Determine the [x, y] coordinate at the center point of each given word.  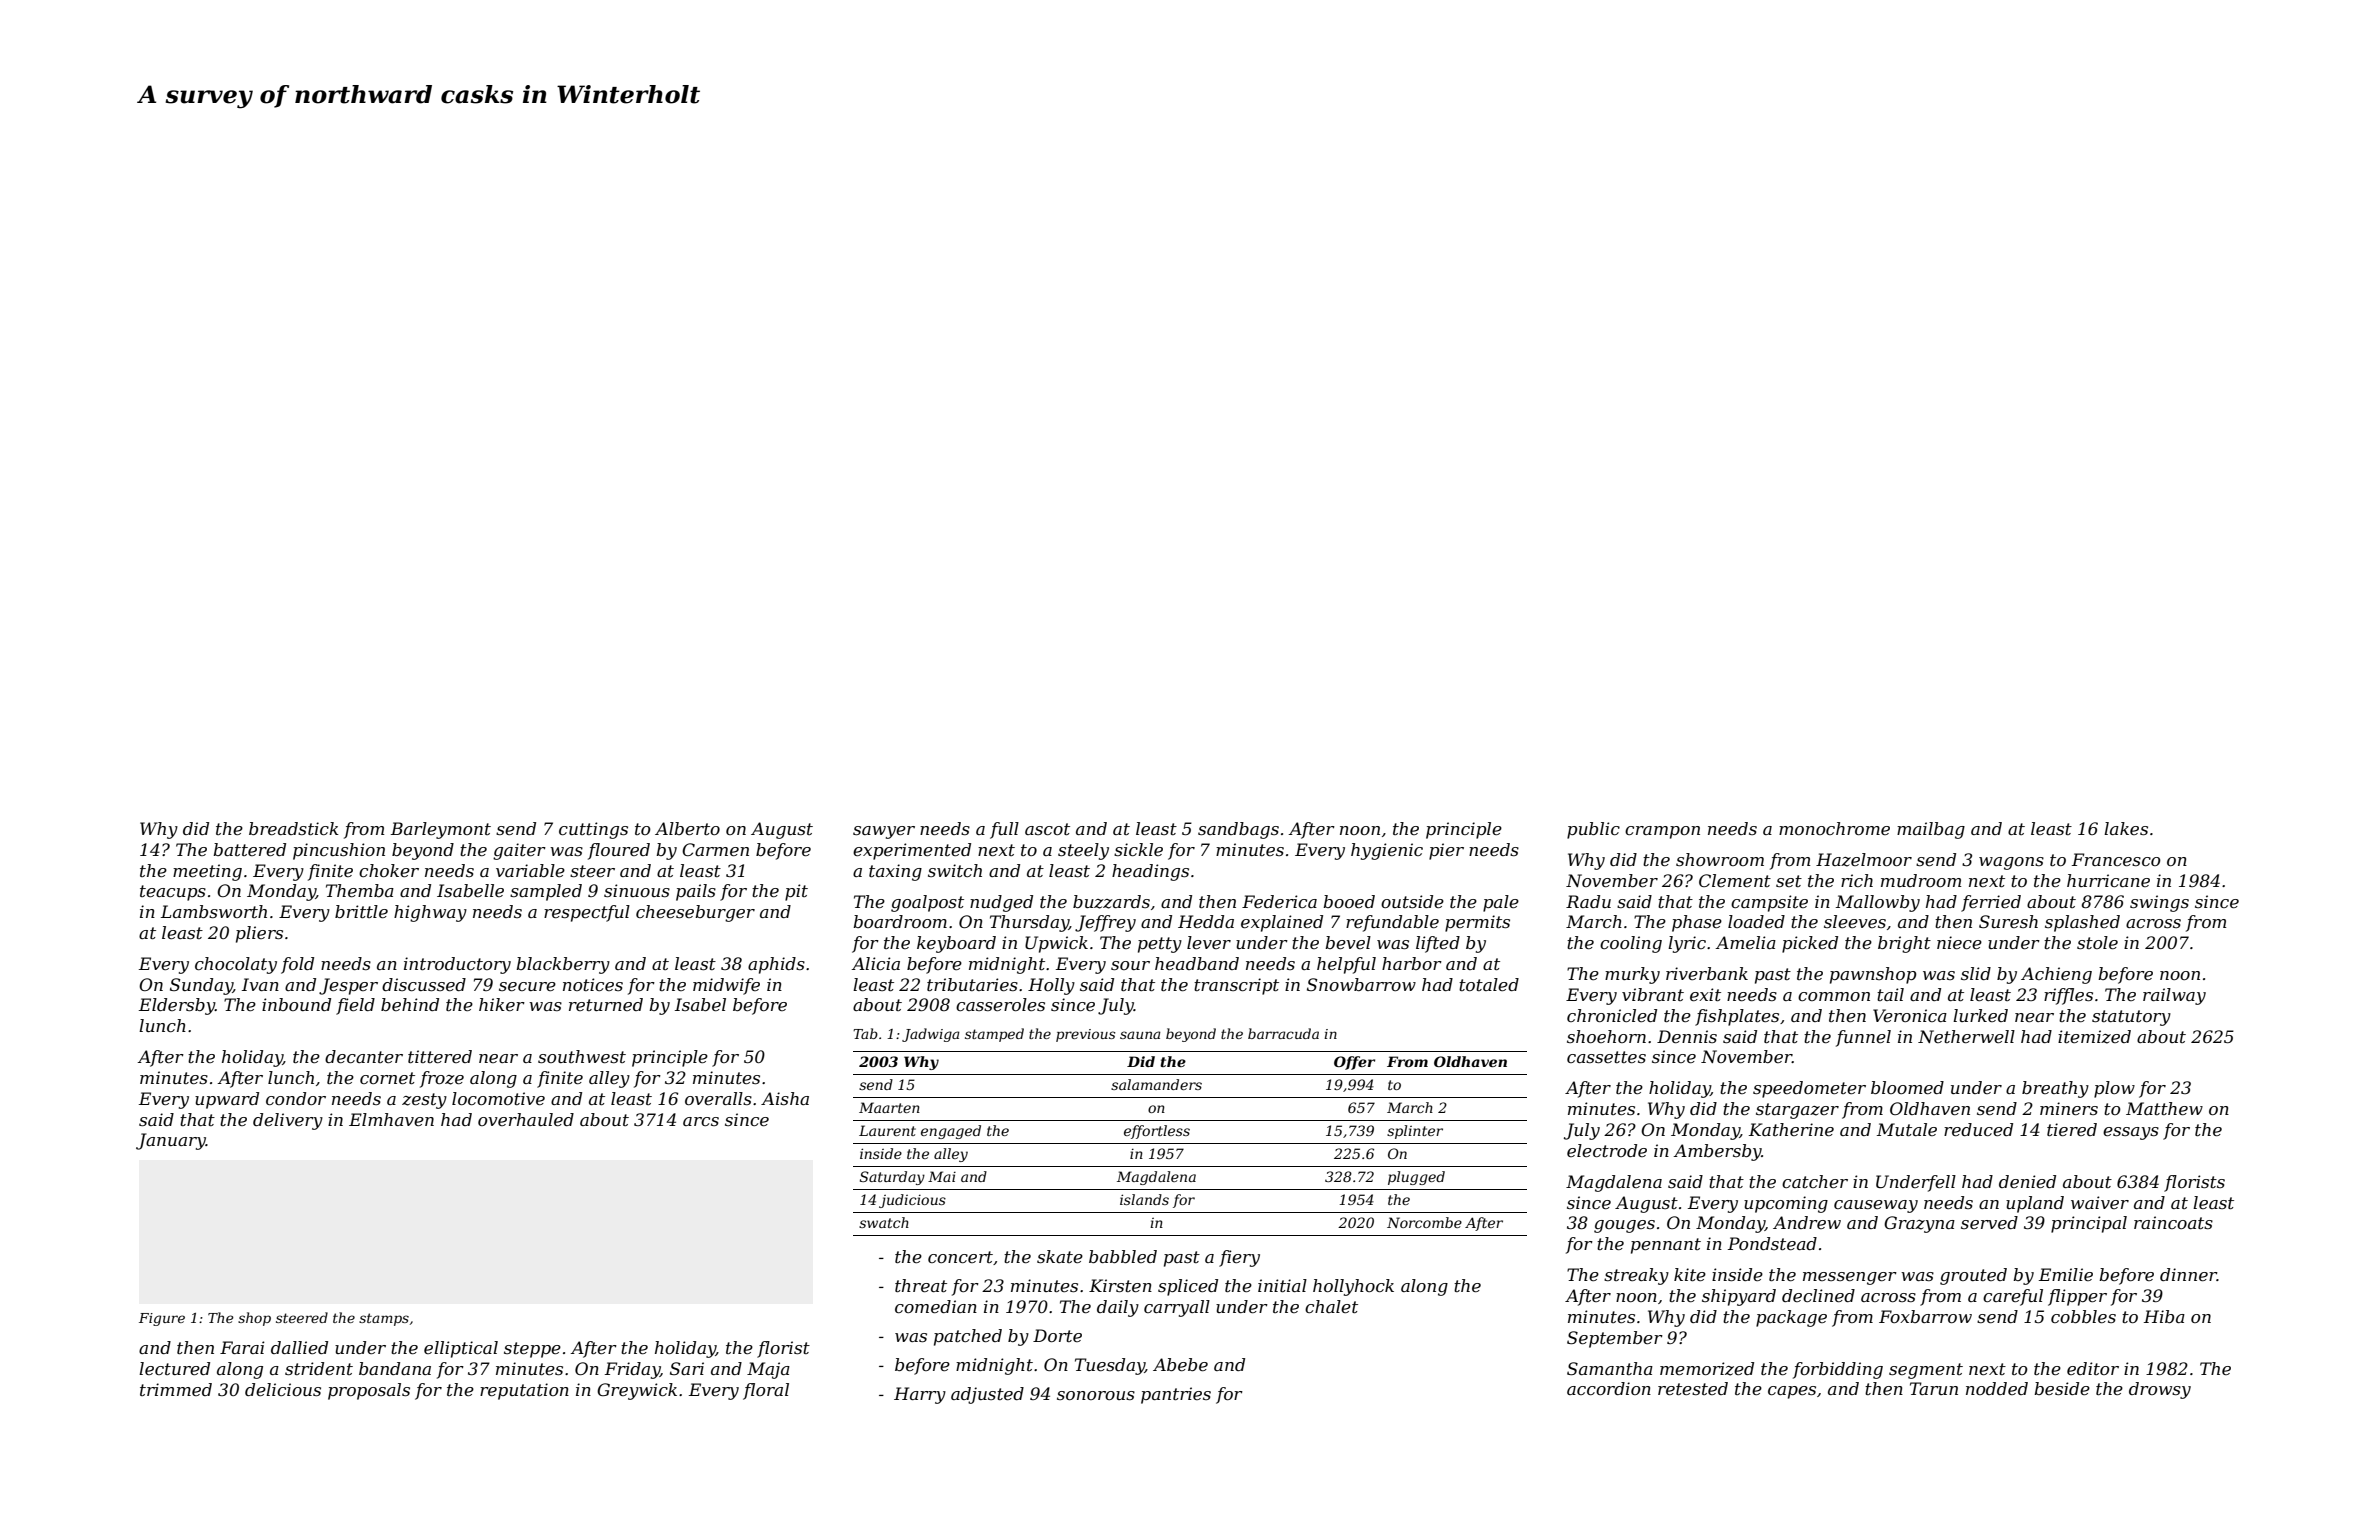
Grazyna [1919, 1224]
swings [2159, 903]
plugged [1416, 1178]
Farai [242, 1347]
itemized [2094, 1037]
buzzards [1111, 902]
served [1989, 1222]
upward [227, 1100]
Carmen [715, 849]
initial [1282, 1285]
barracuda [1283, 1033]
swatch [884, 1222]
